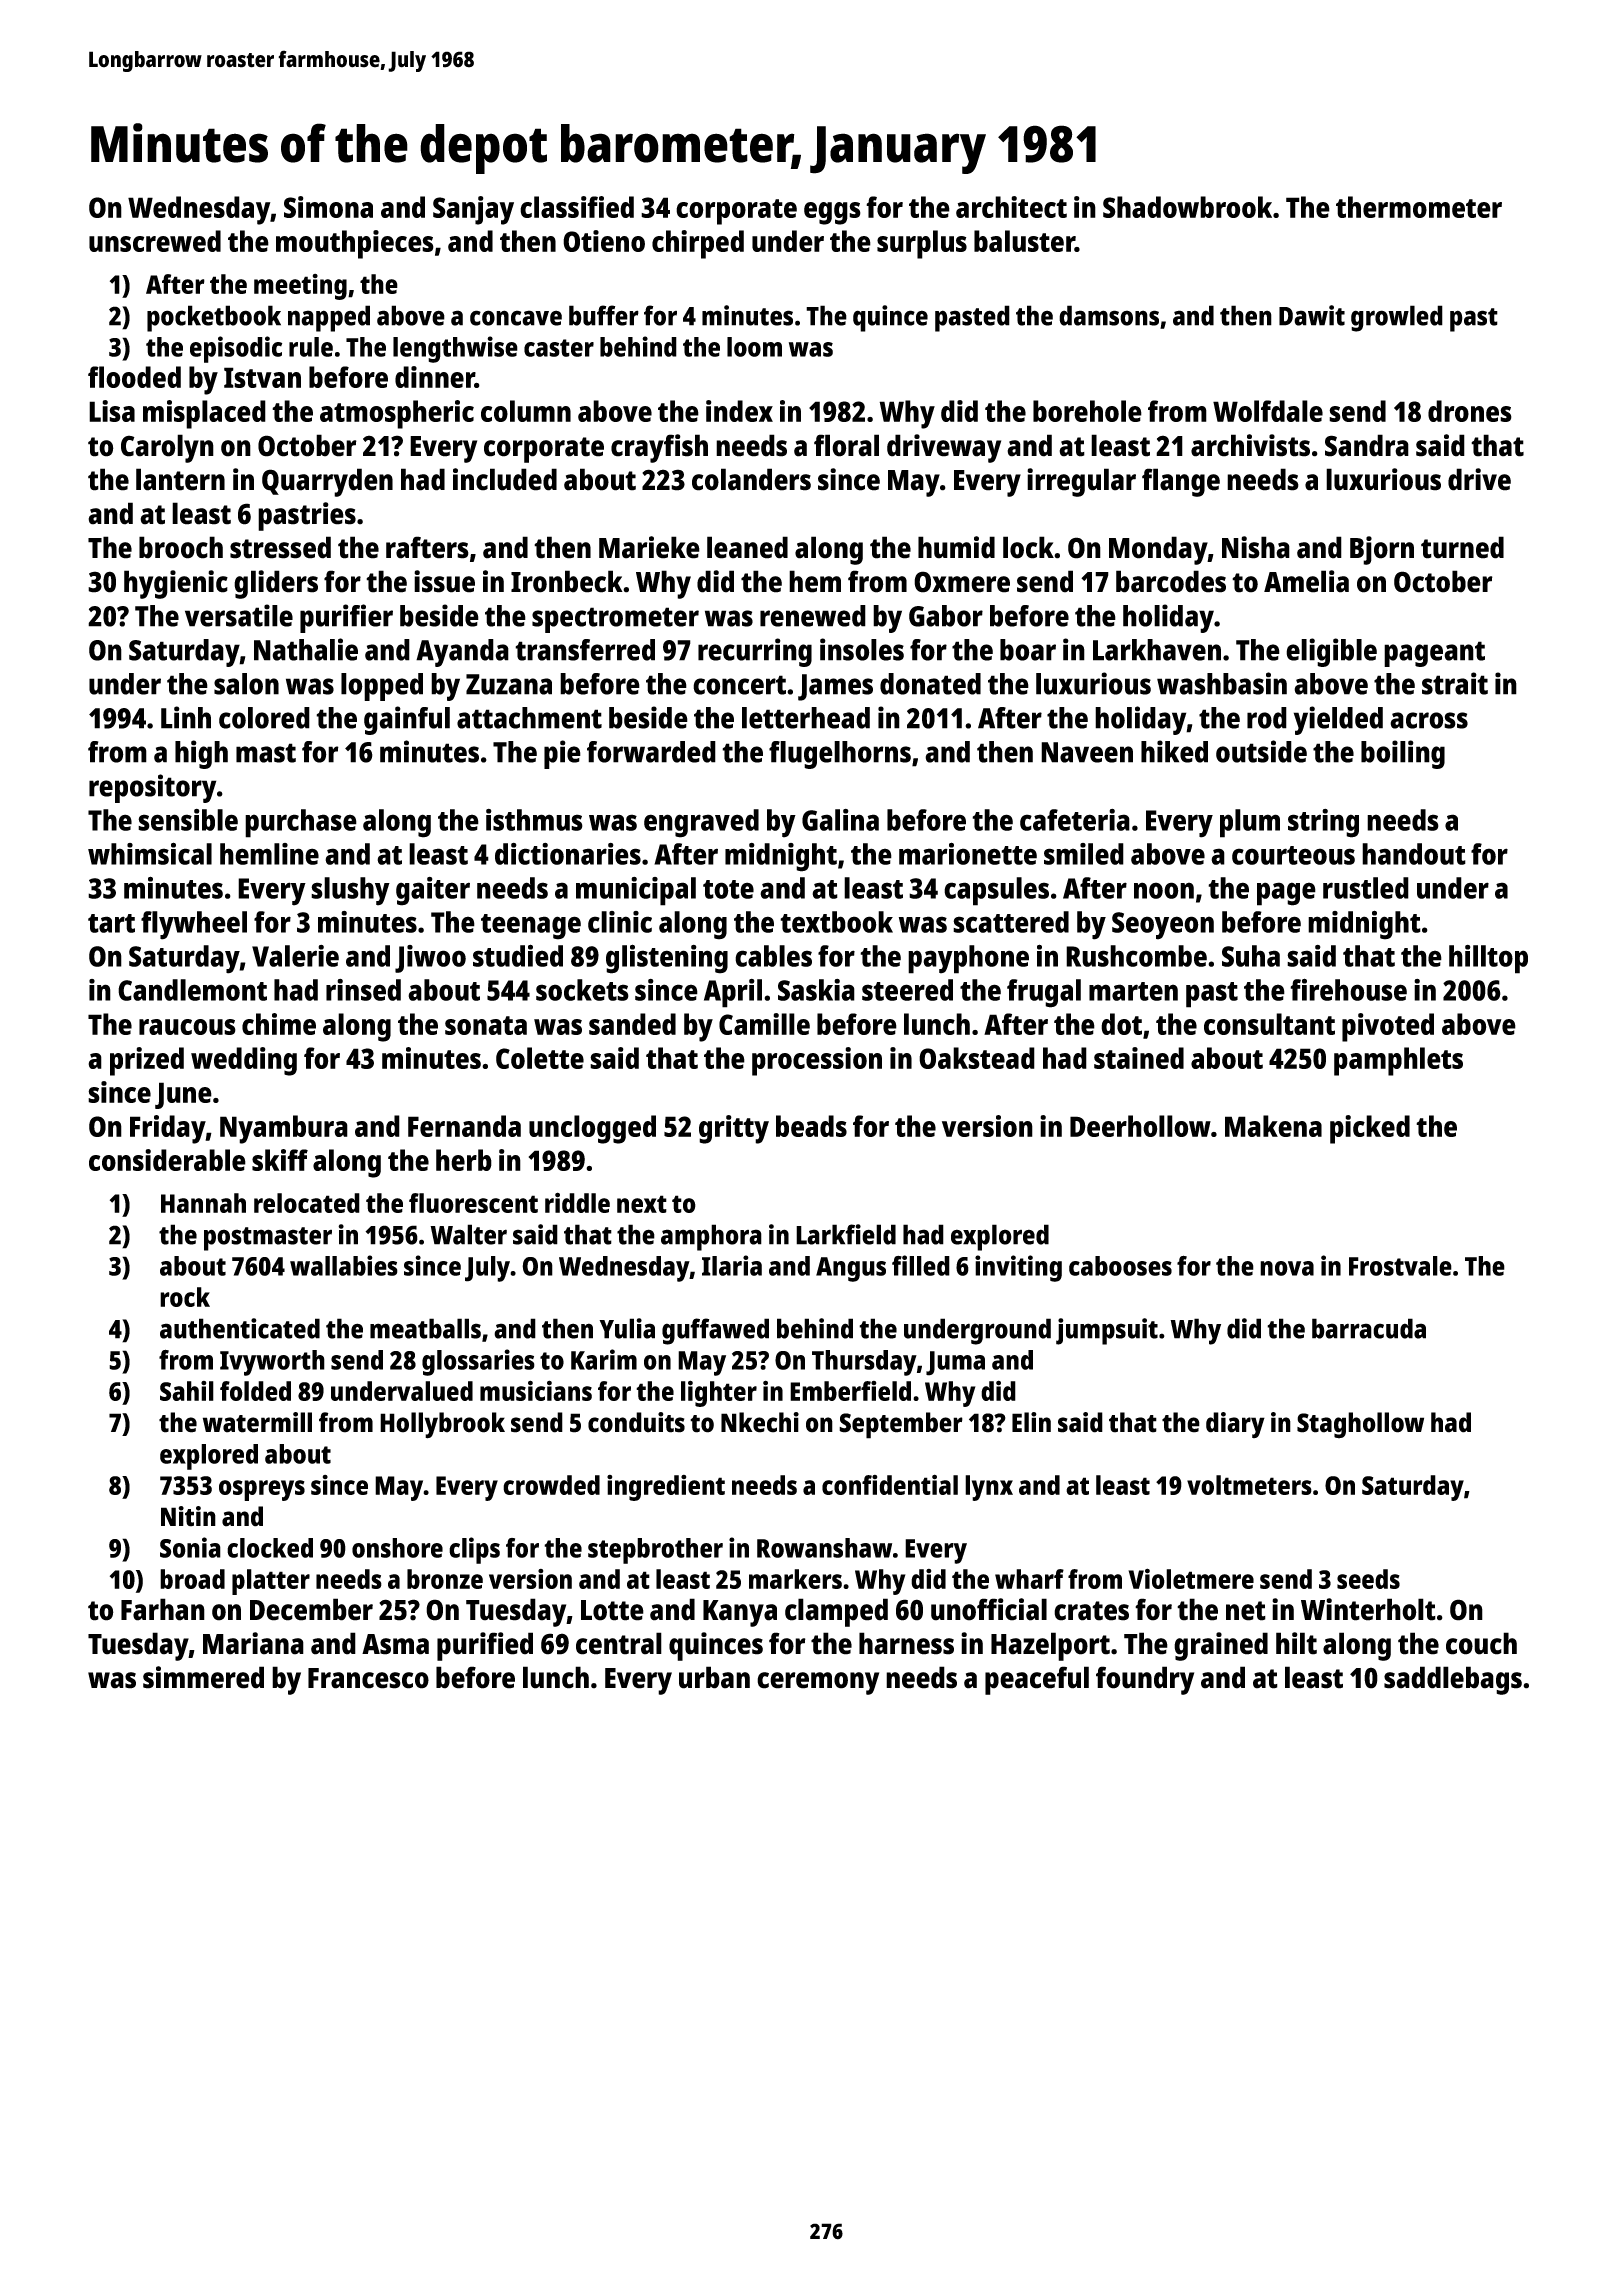 This screenshot has width=1620, height=2292. I want to click on eggs, so click(832, 213).
